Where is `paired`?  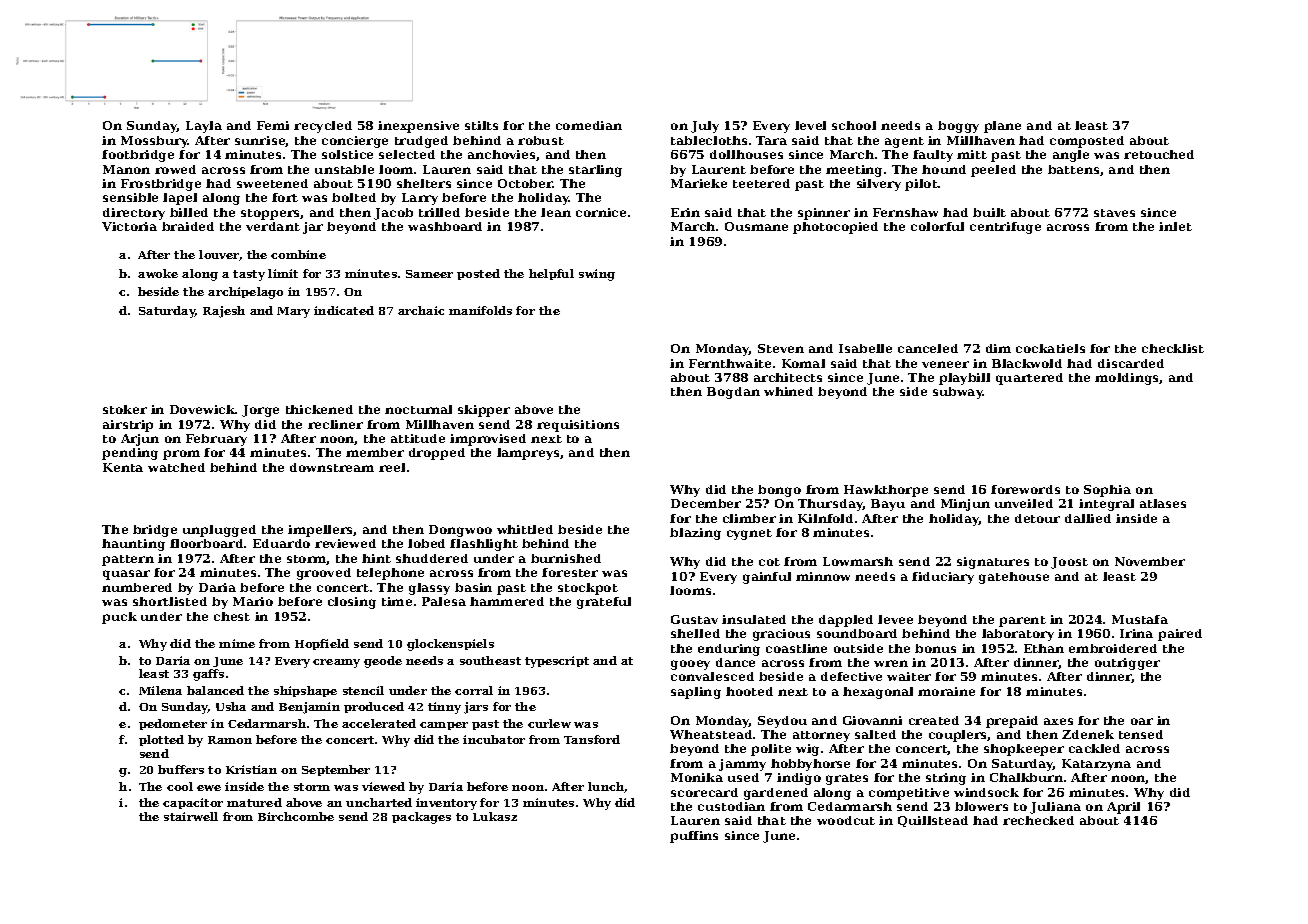
paired is located at coordinates (1180, 635).
